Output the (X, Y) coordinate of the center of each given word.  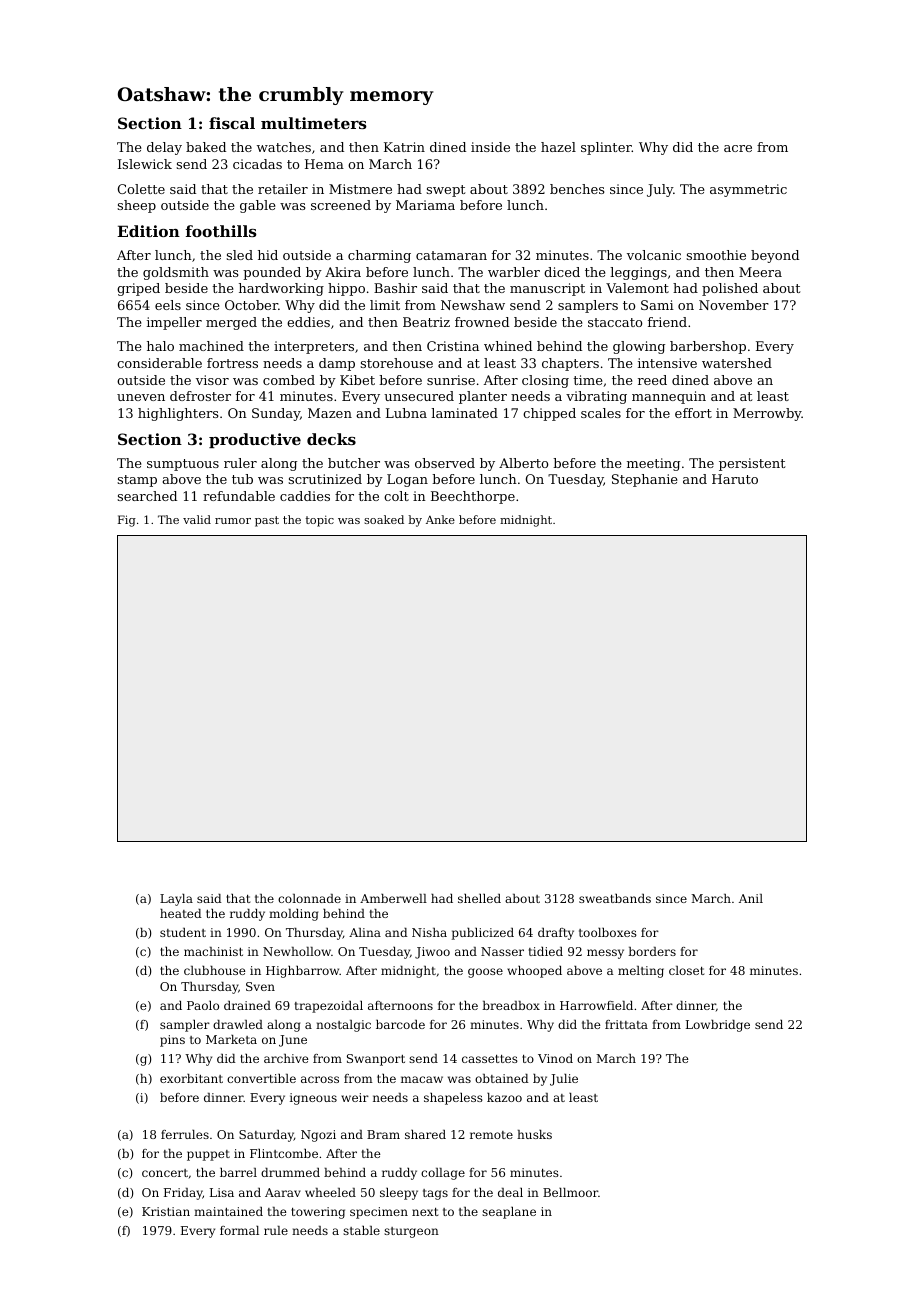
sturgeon (411, 1232)
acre (738, 148)
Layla (176, 900)
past (267, 521)
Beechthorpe (473, 497)
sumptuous (183, 465)
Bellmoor (570, 1192)
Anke (440, 519)
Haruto (735, 479)
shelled (479, 898)
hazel (558, 147)
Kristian (166, 1211)
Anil (751, 898)
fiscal (232, 123)
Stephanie (644, 480)
